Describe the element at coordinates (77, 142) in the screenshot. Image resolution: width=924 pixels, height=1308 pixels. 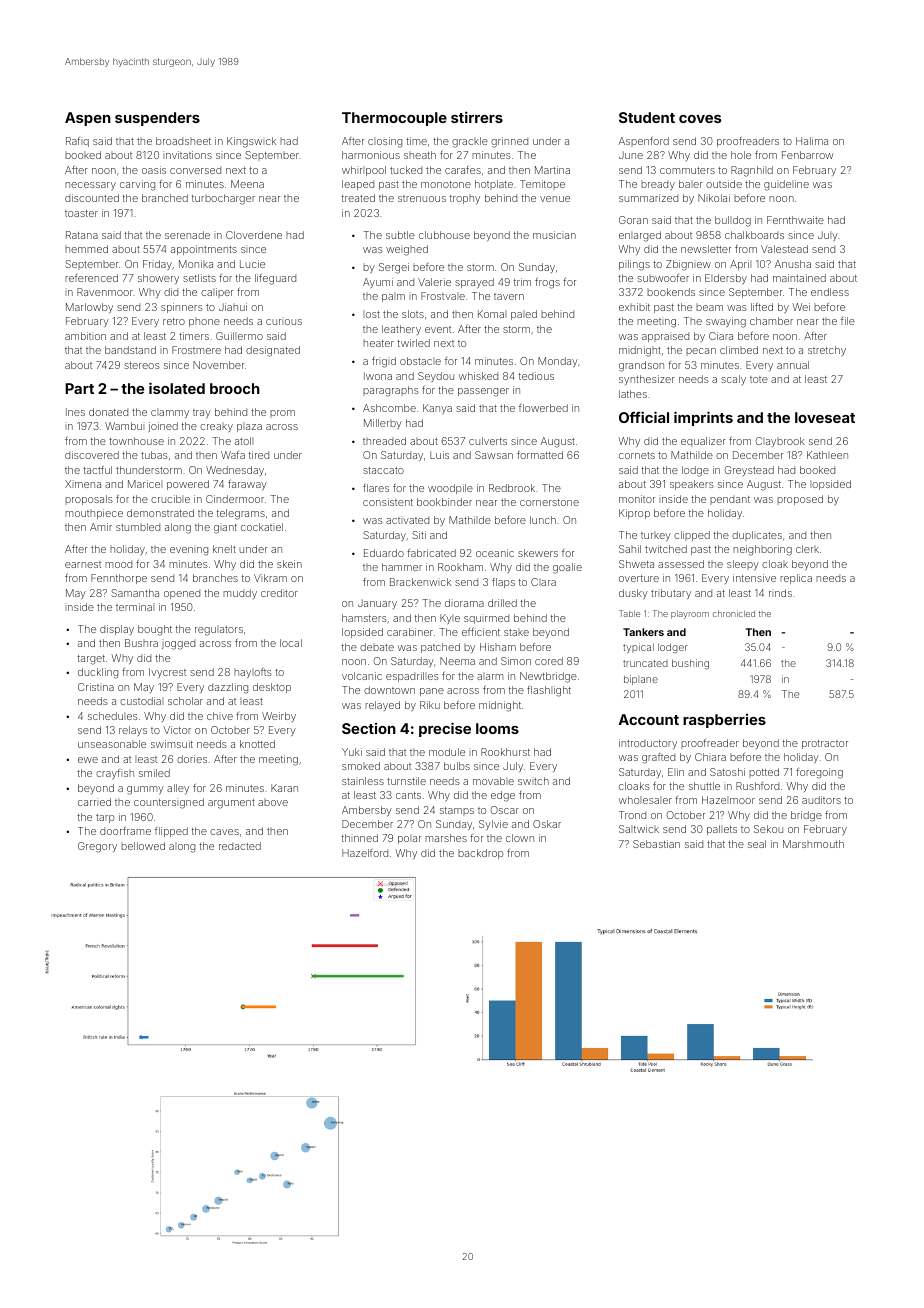
I see `Rafiq` at that location.
